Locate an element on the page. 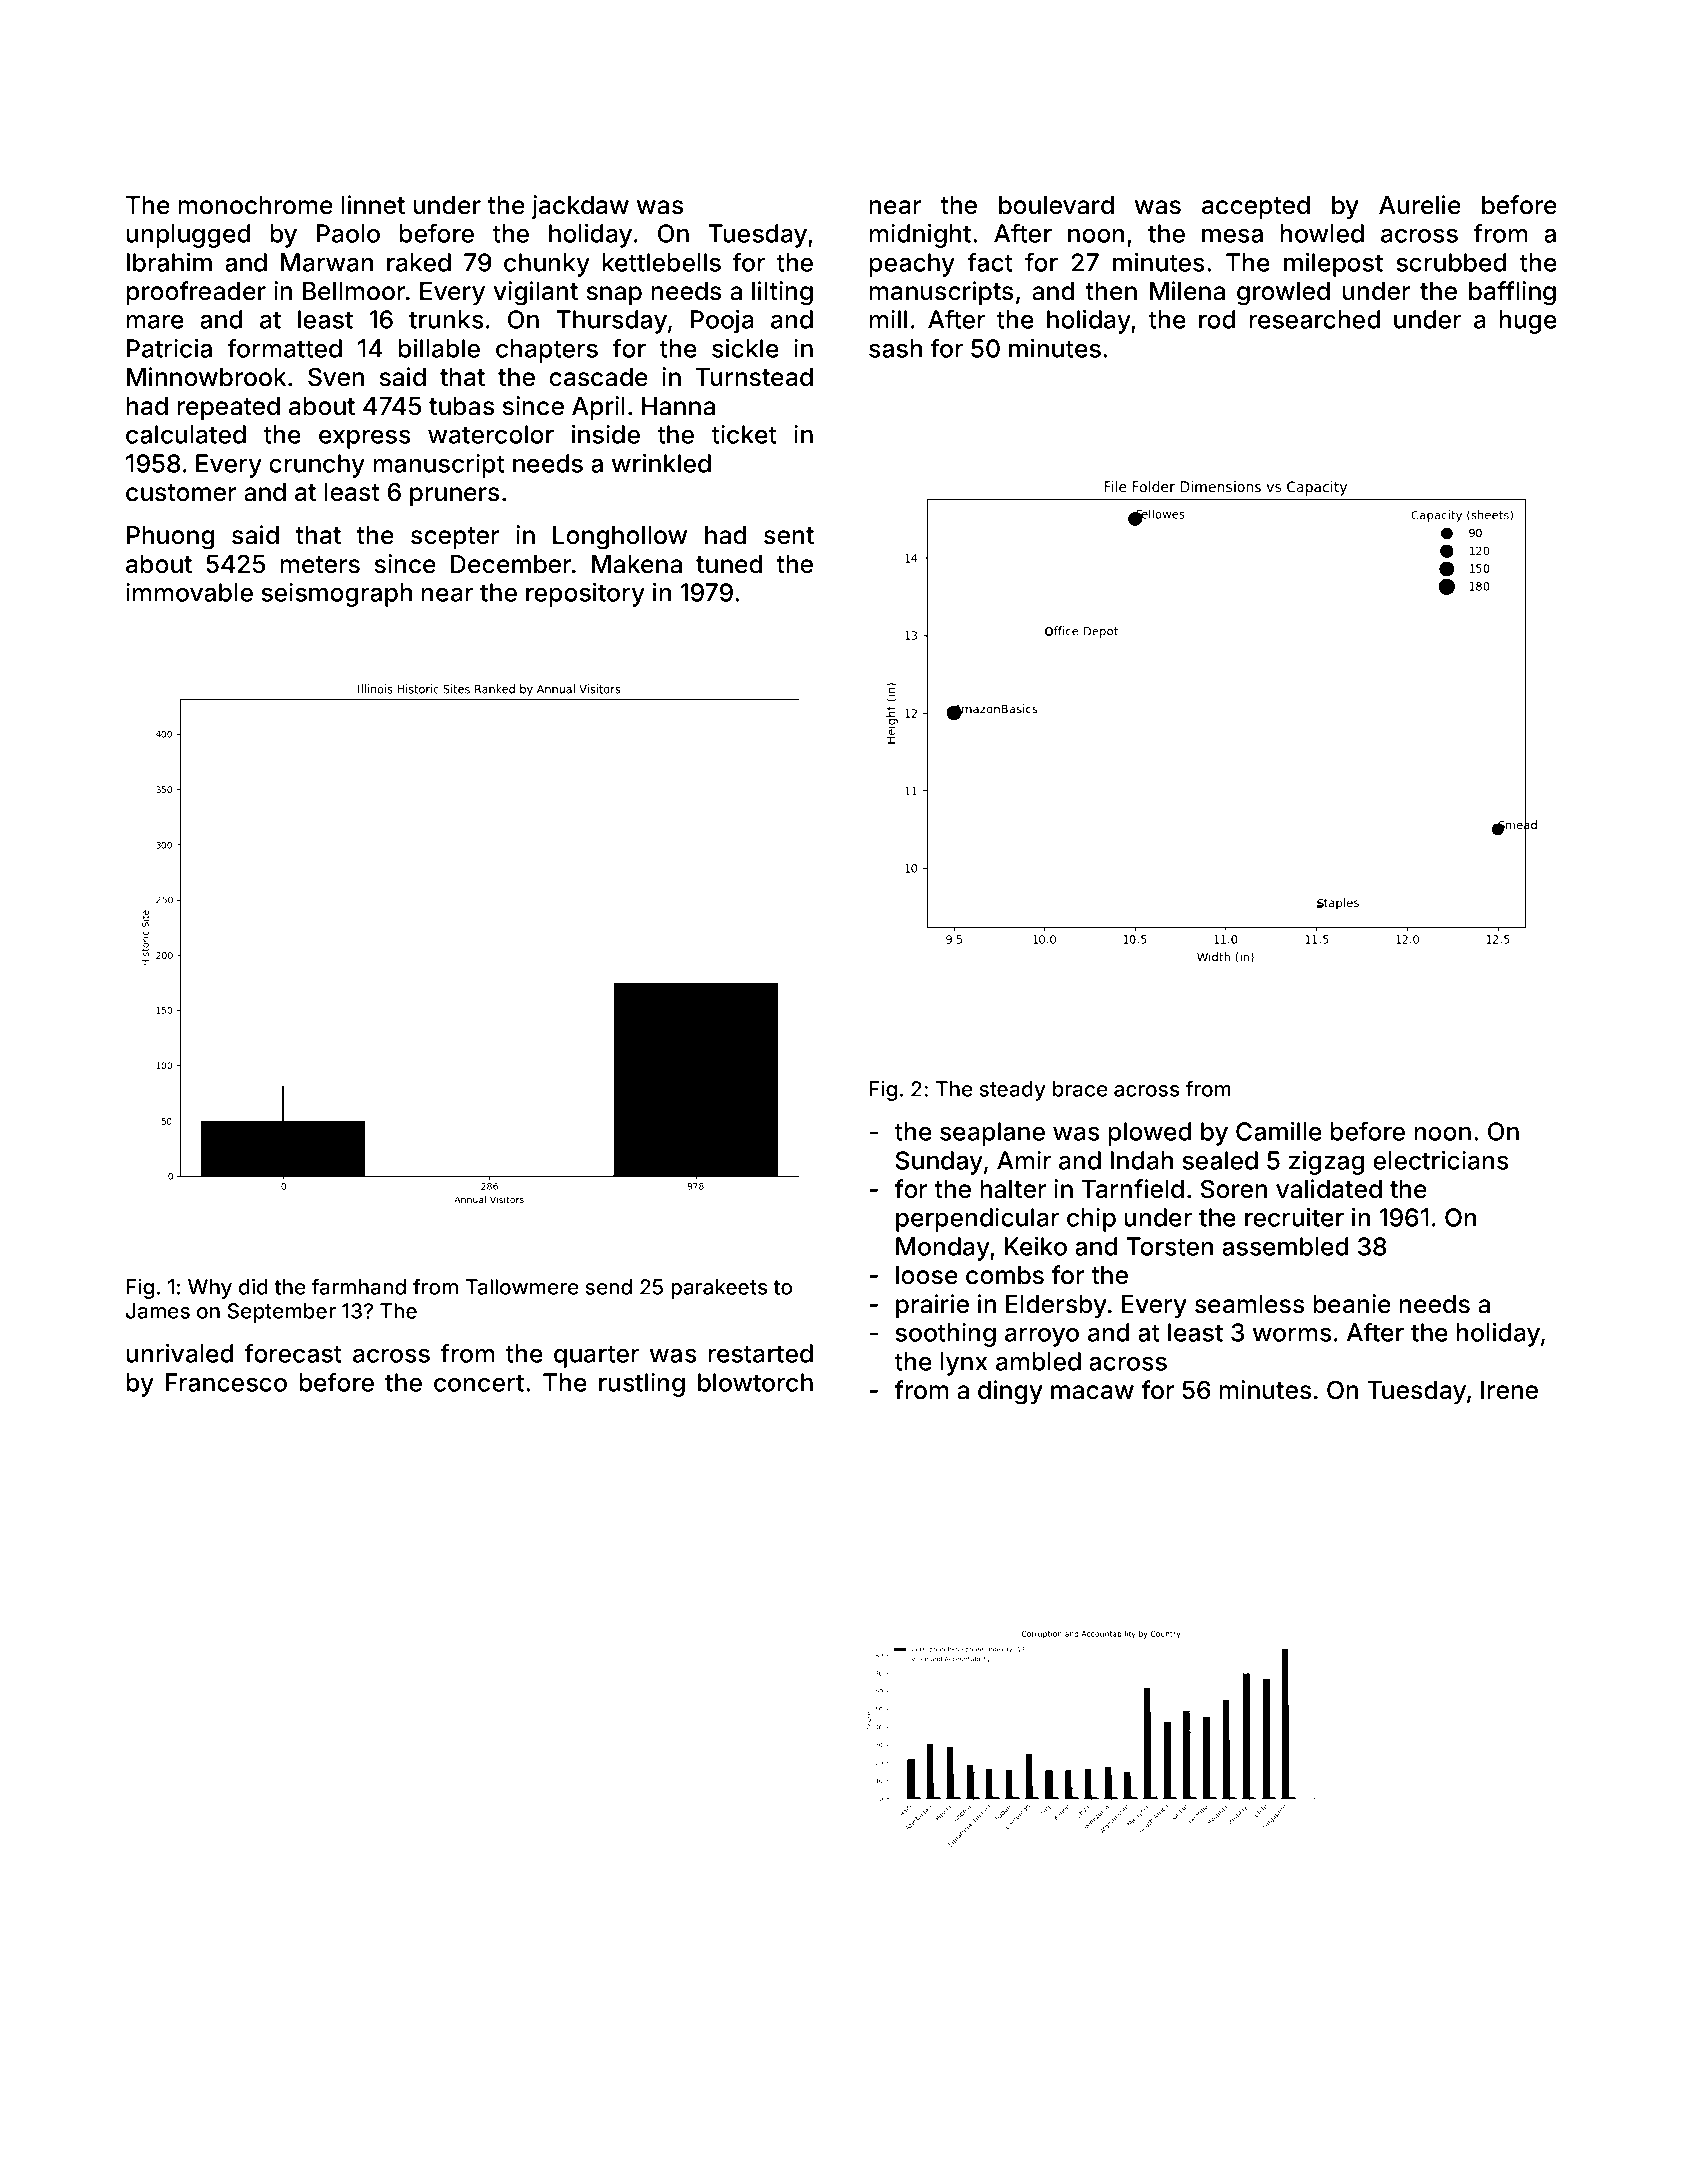 The image size is (1683, 2178). immovable is located at coordinates (189, 592).
